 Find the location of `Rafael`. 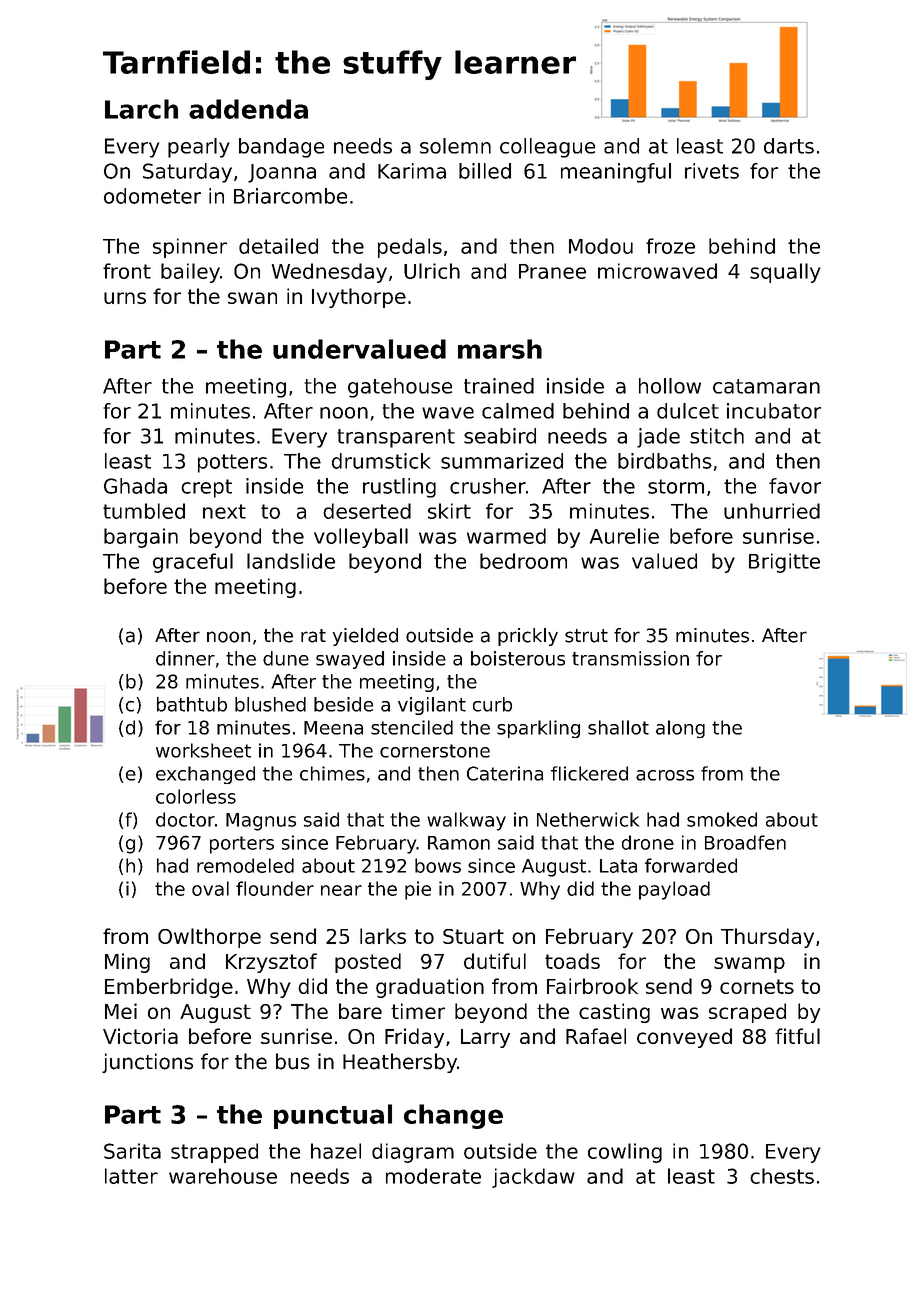

Rafael is located at coordinates (596, 1036).
